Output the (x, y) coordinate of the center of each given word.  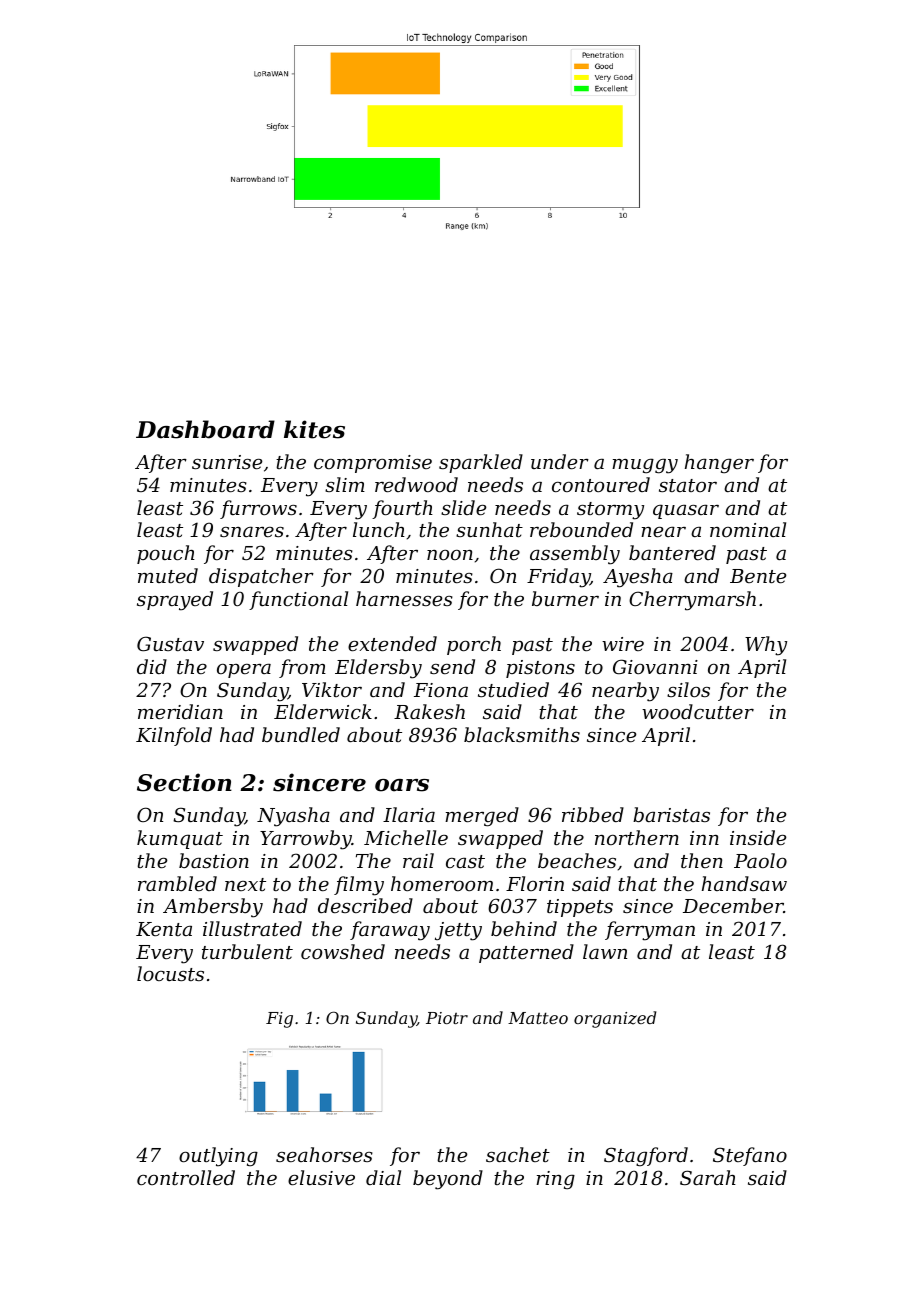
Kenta (164, 929)
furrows (258, 509)
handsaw (744, 883)
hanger (719, 464)
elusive (321, 1177)
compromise (373, 464)
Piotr (447, 1018)
